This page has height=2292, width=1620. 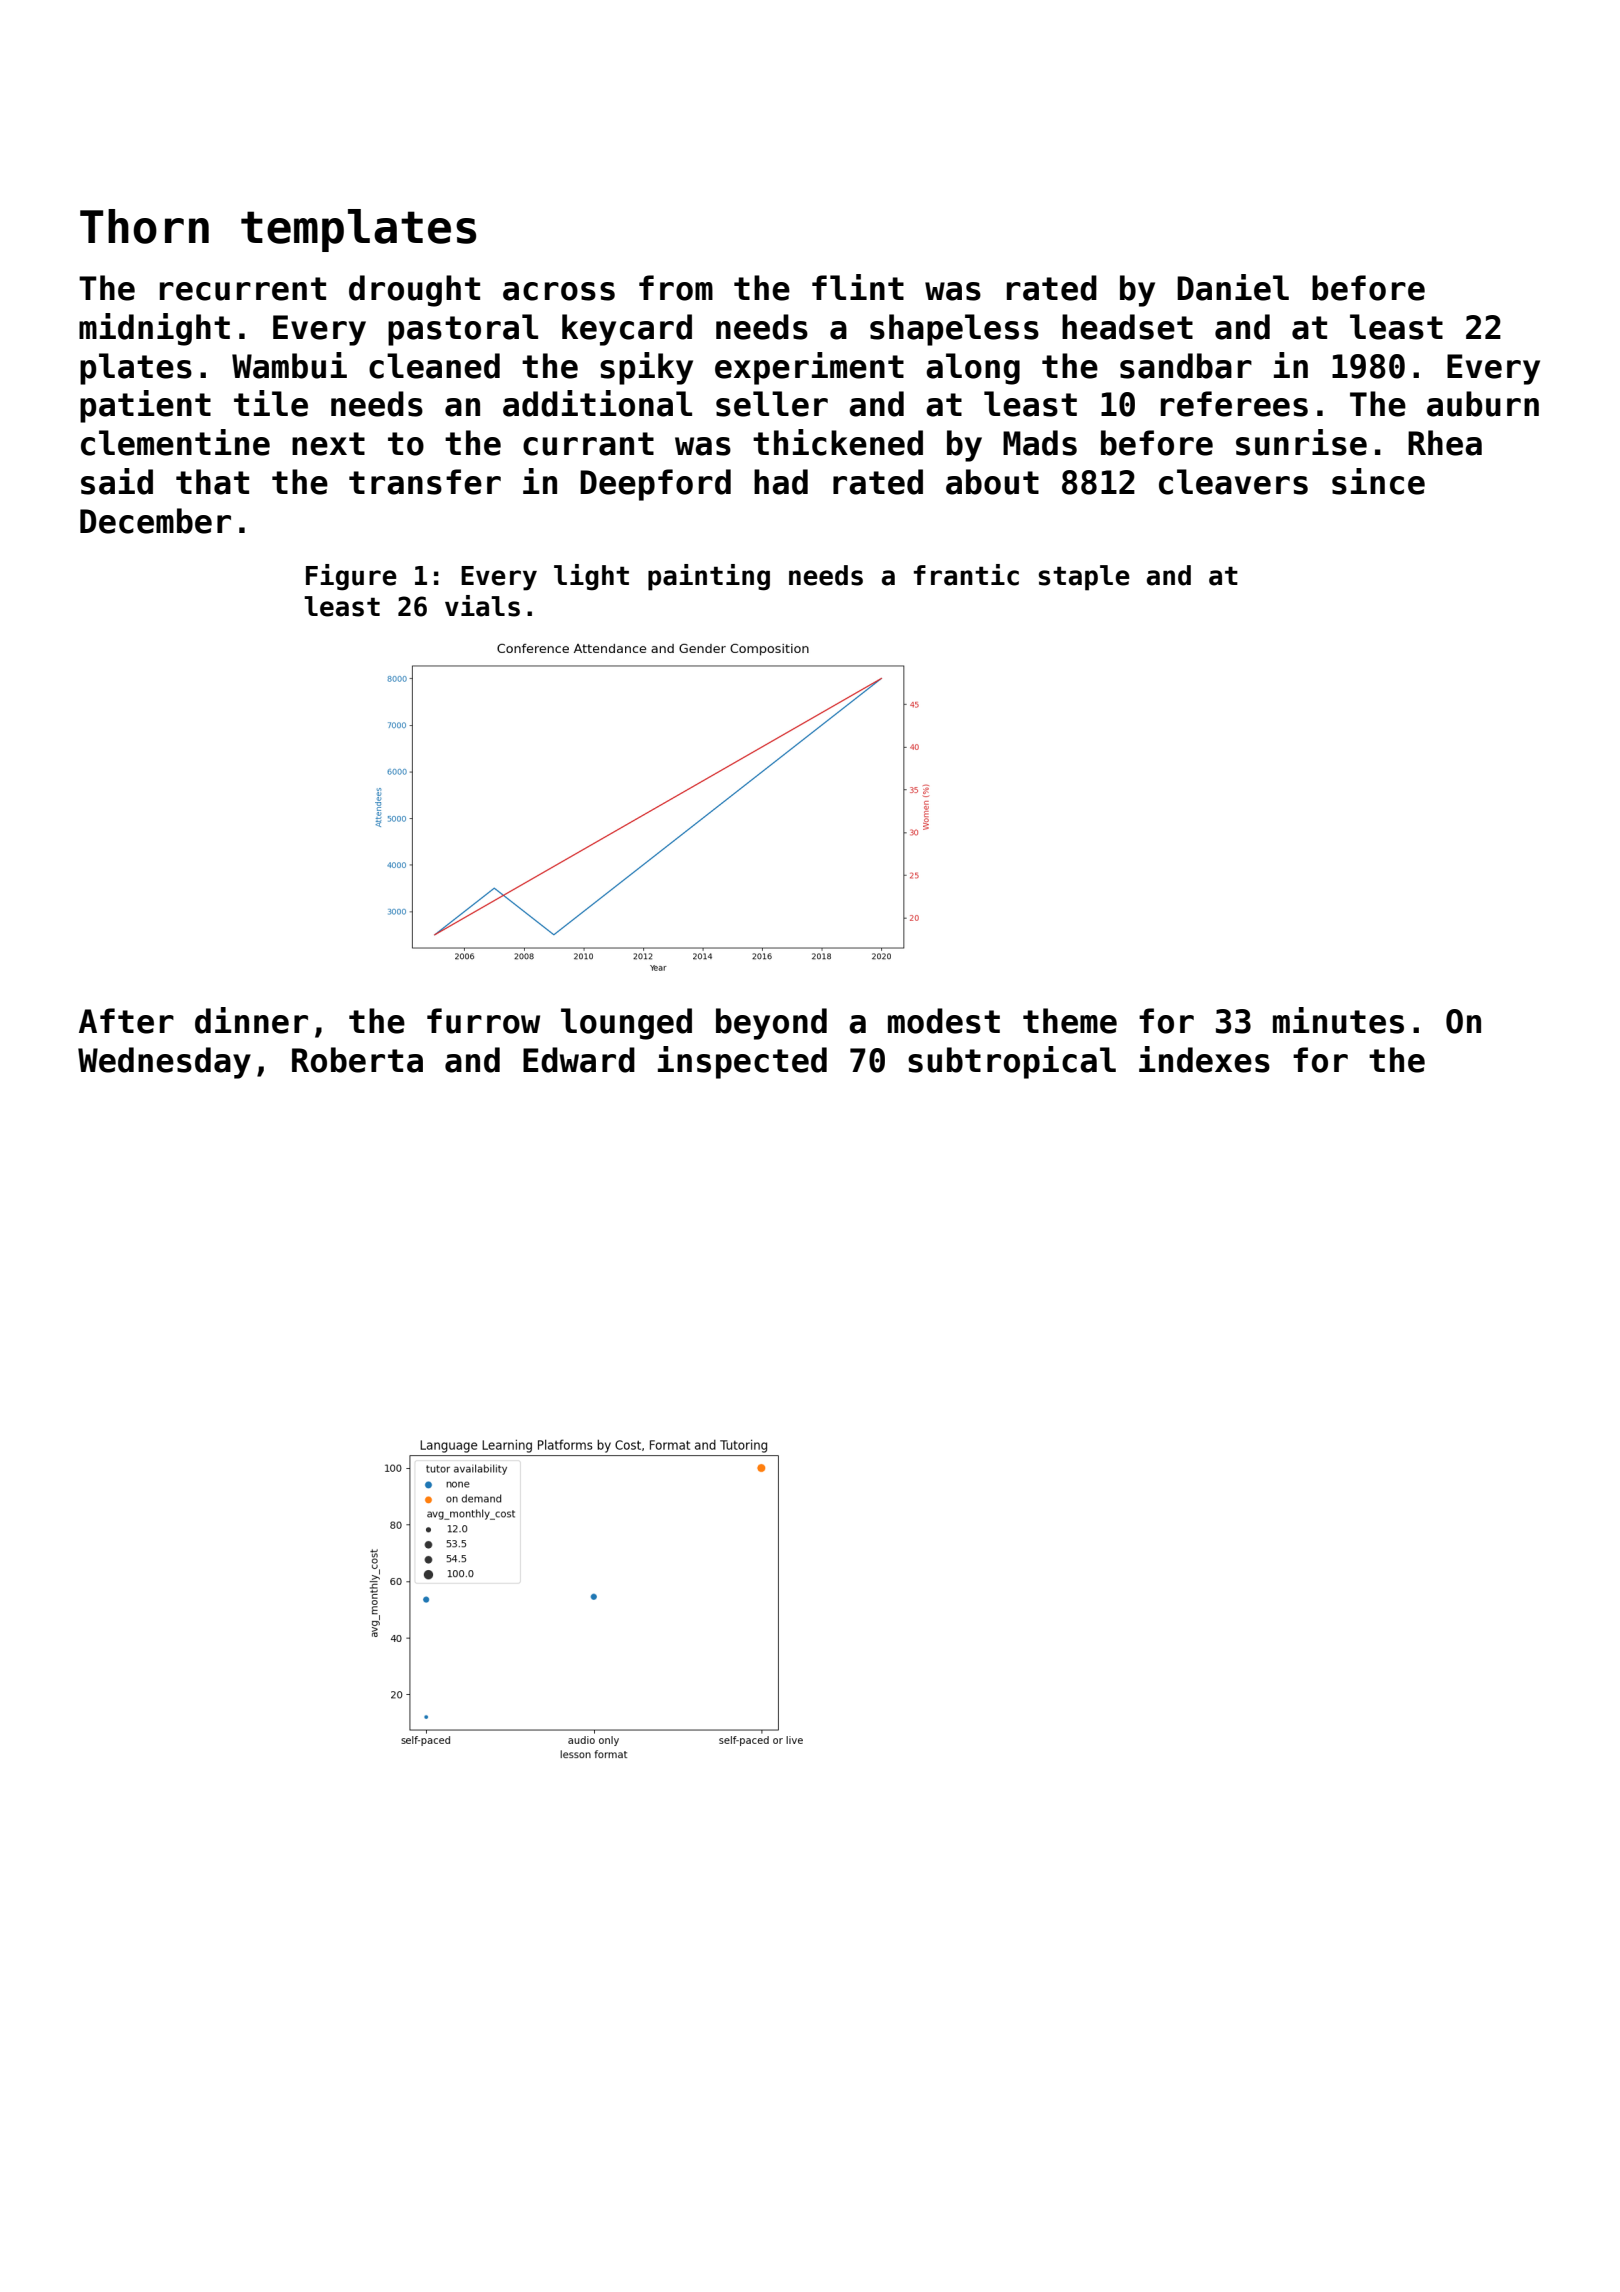 I want to click on next, so click(x=328, y=444).
